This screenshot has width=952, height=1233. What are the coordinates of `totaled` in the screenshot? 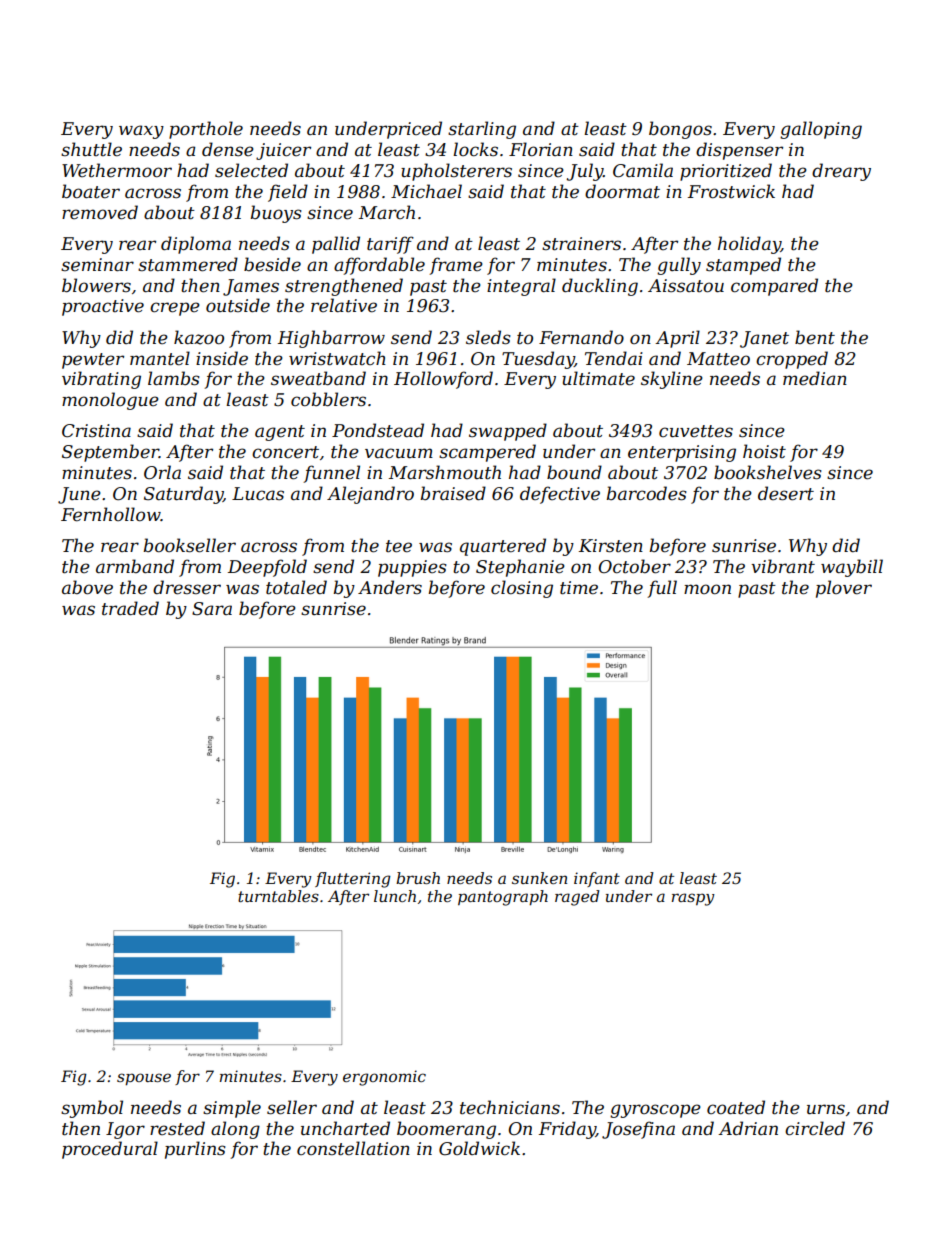 It's located at (296, 587).
